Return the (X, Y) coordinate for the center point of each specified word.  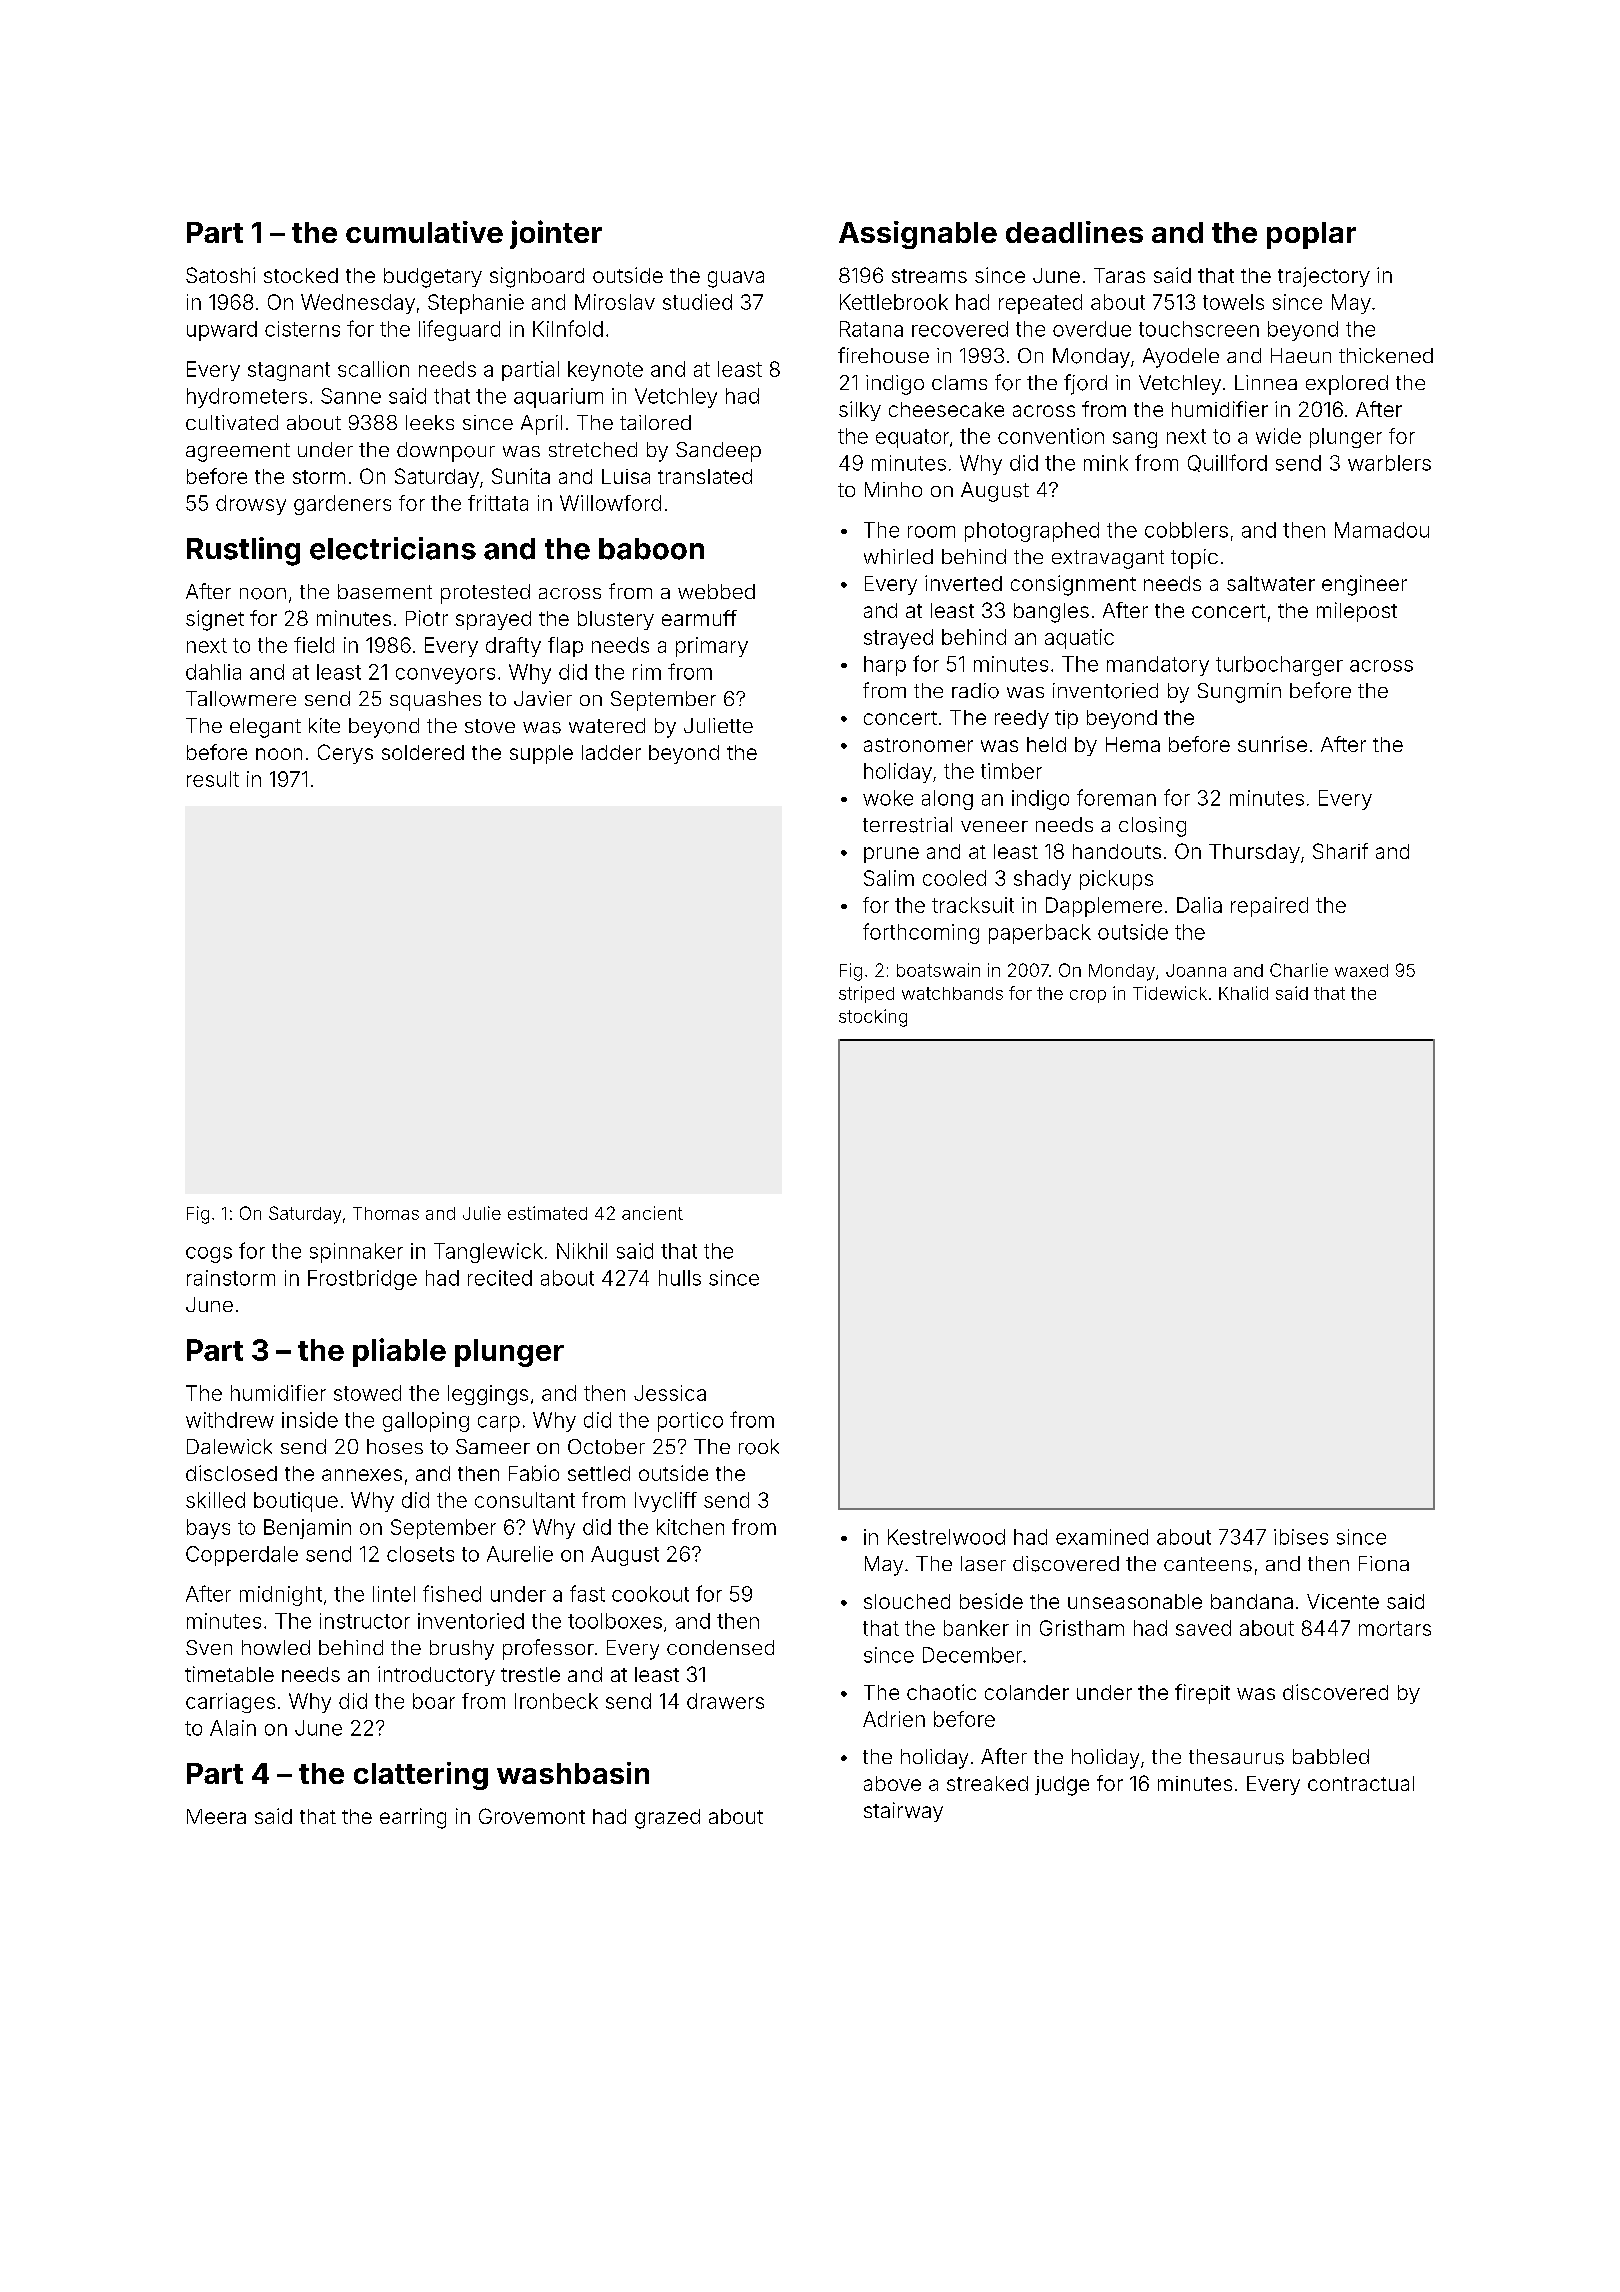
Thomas (386, 1213)
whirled (898, 556)
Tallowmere (241, 699)
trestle (530, 1674)
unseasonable (1135, 1601)
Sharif (1340, 851)
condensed (720, 1647)
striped (866, 994)
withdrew (230, 1420)
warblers (1389, 463)
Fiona (1384, 1563)
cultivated (232, 422)
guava (736, 279)
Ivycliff (666, 1502)
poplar (1311, 235)
